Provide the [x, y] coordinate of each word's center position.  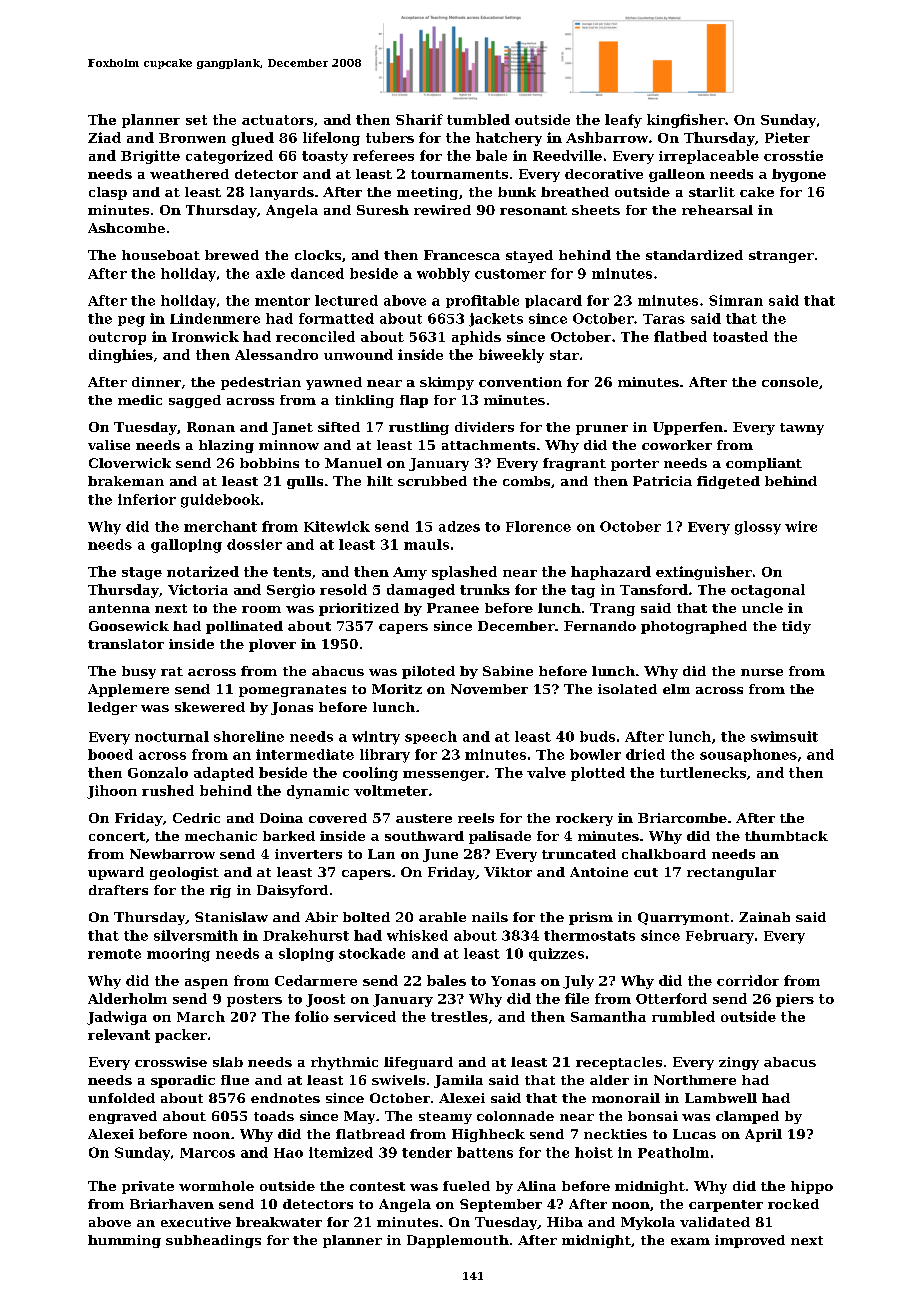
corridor [748, 980]
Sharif [419, 119]
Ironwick [205, 336]
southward [424, 836]
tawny [802, 429]
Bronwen [192, 138]
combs [526, 481]
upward [116, 873]
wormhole [216, 1186]
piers [795, 1000]
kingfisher [686, 121]
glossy [758, 528]
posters [254, 1000]
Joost [325, 1000]
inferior [147, 499]
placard [553, 301]
